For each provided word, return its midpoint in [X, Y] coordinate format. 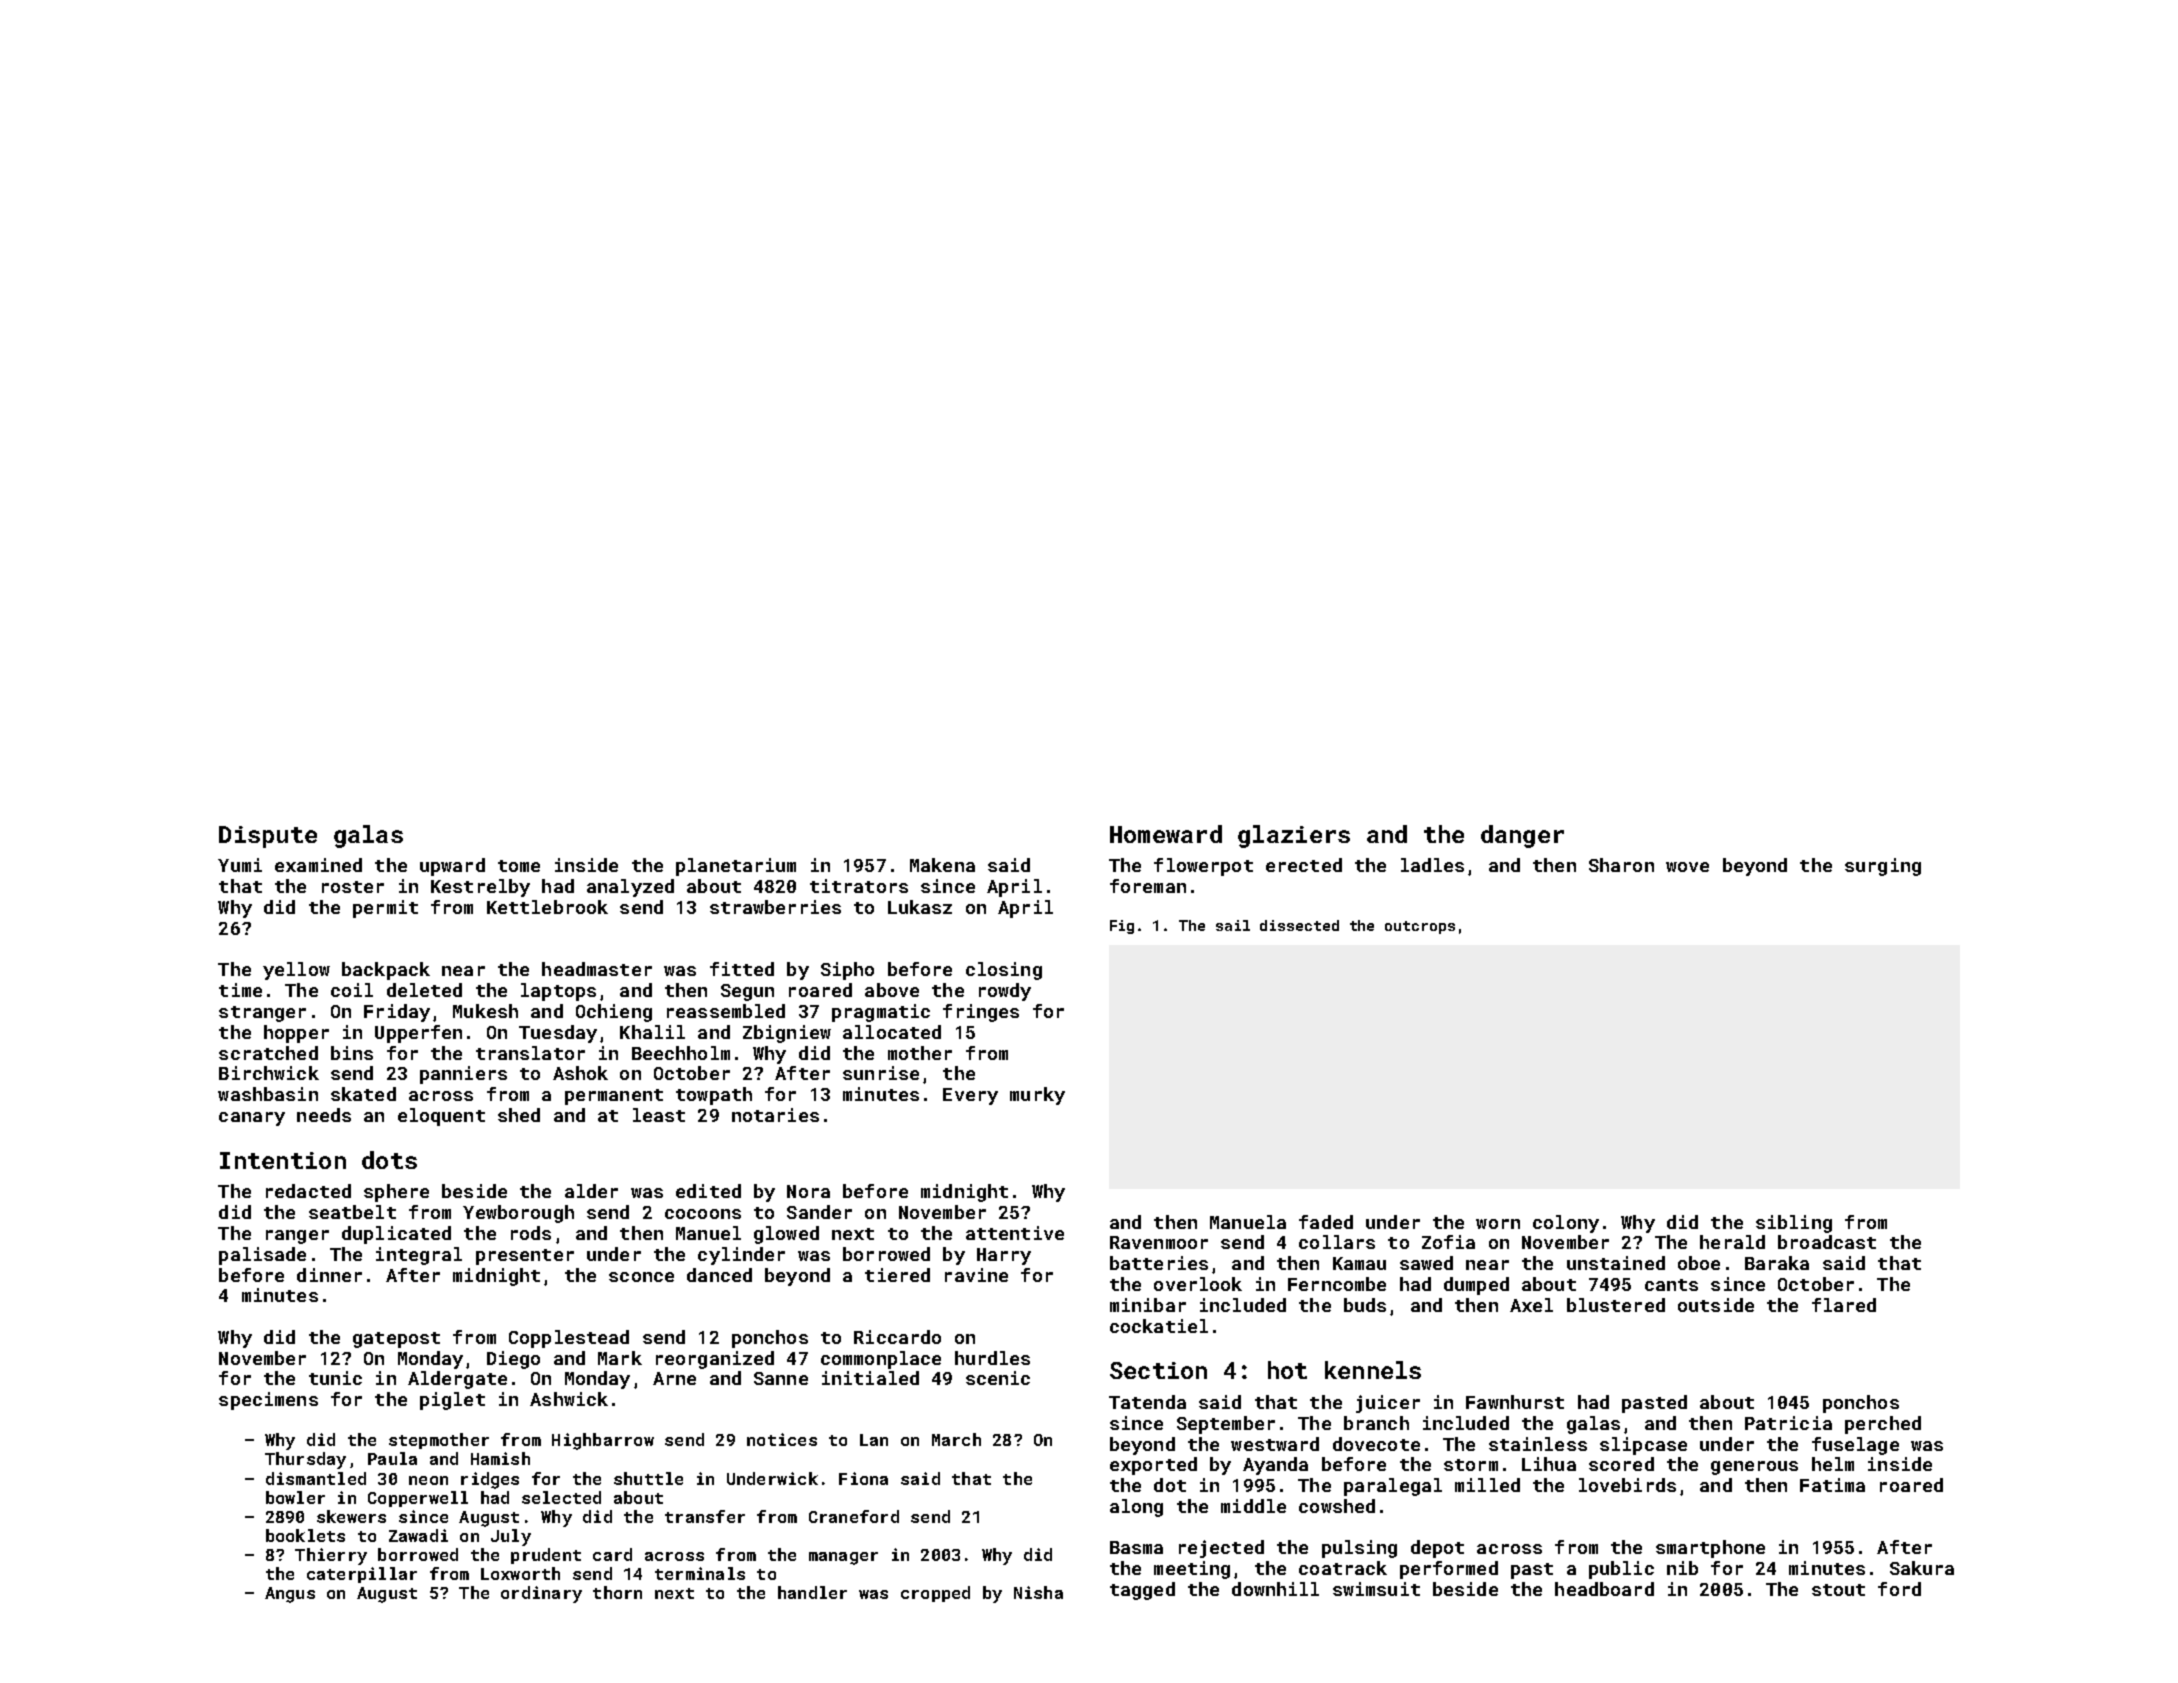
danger [1522, 836]
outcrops [1420, 927]
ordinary [541, 1594]
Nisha [1038, 1592]
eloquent [441, 1117]
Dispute [268, 837]
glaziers [1294, 836]
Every [970, 1096]
